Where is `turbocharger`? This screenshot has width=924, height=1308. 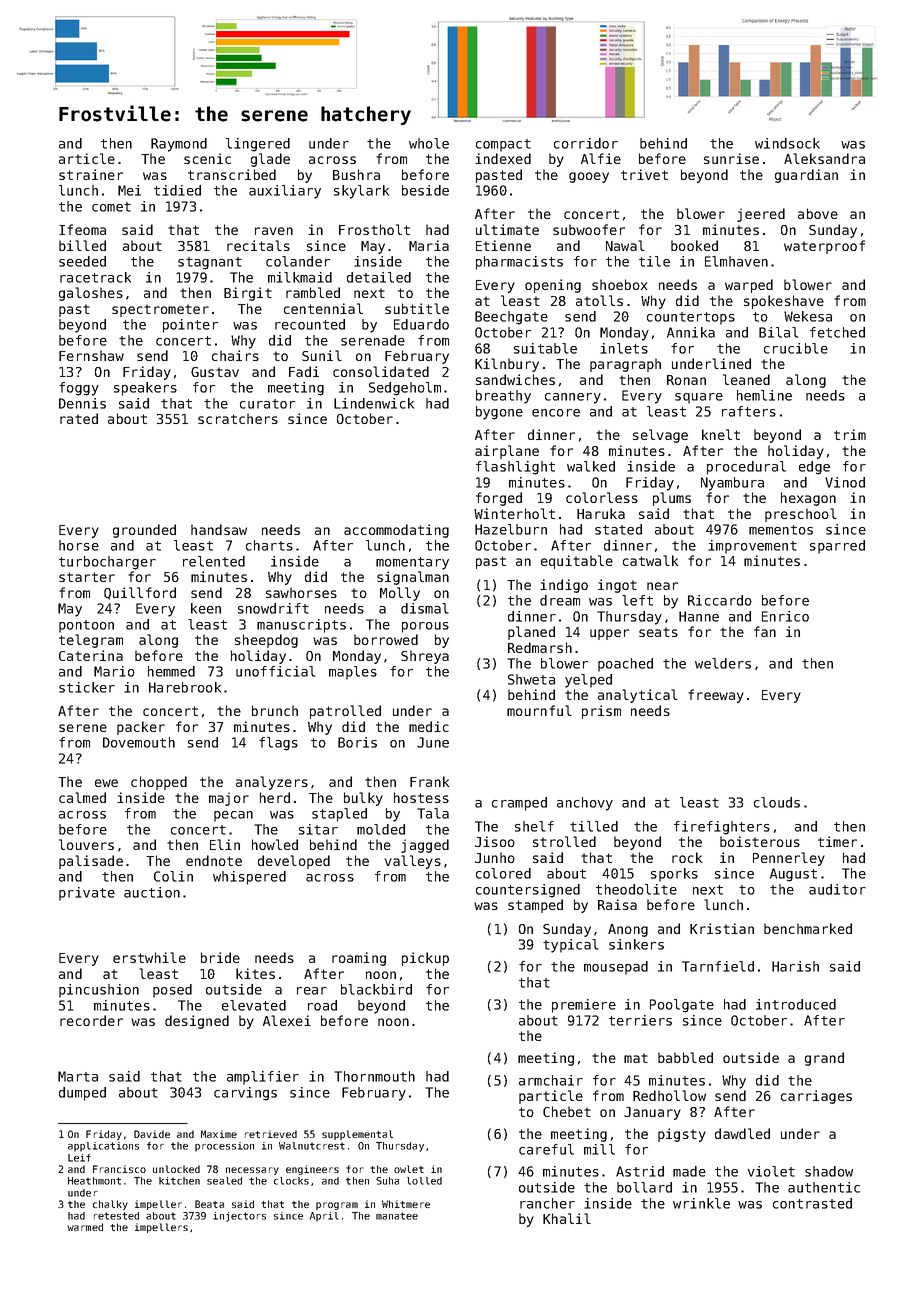
turbocharger is located at coordinates (107, 563).
